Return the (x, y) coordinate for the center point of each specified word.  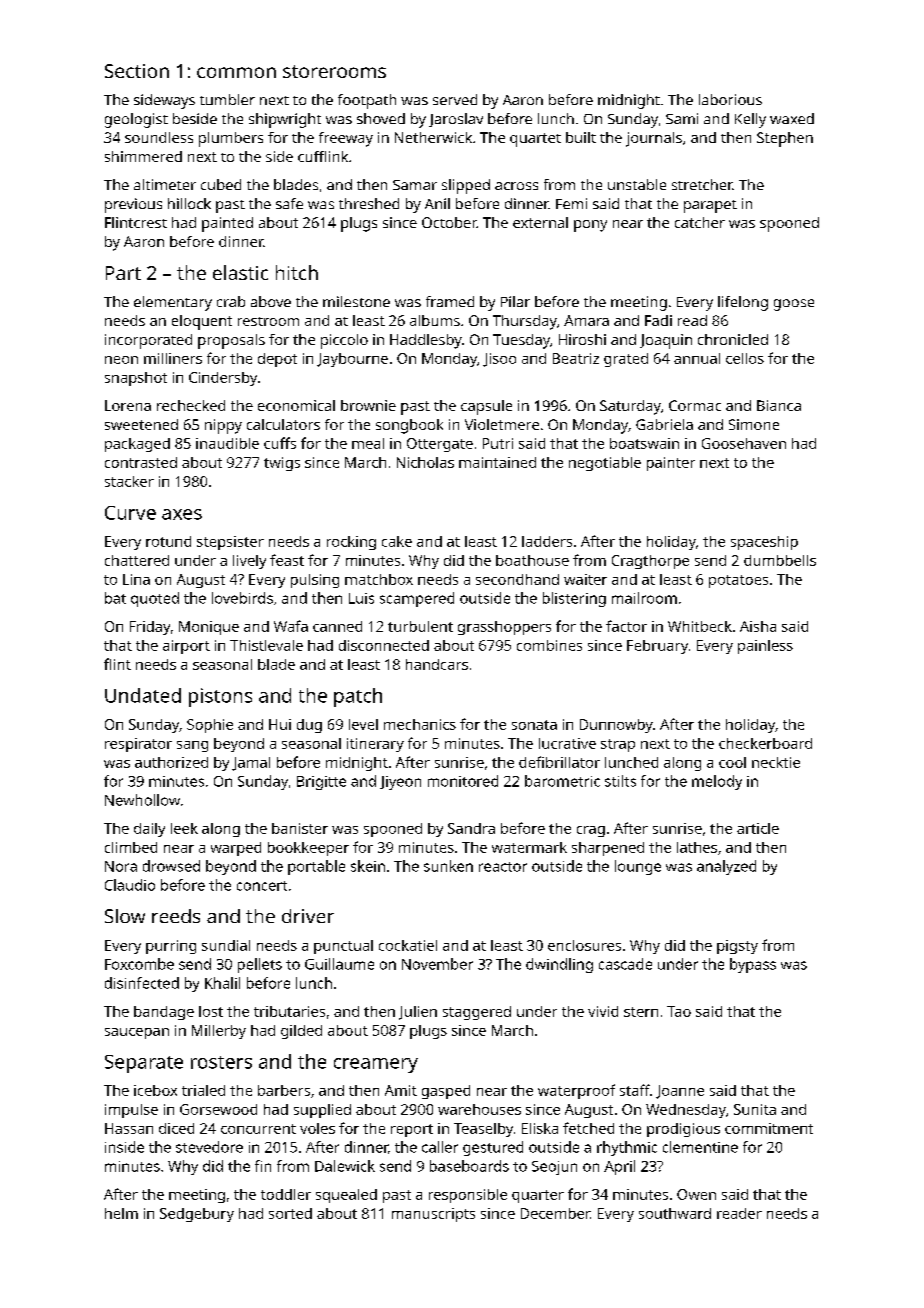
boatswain (644, 443)
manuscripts (433, 1215)
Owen (696, 1194)
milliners (173, 358)
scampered (417, 599)
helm (121, 1213)
